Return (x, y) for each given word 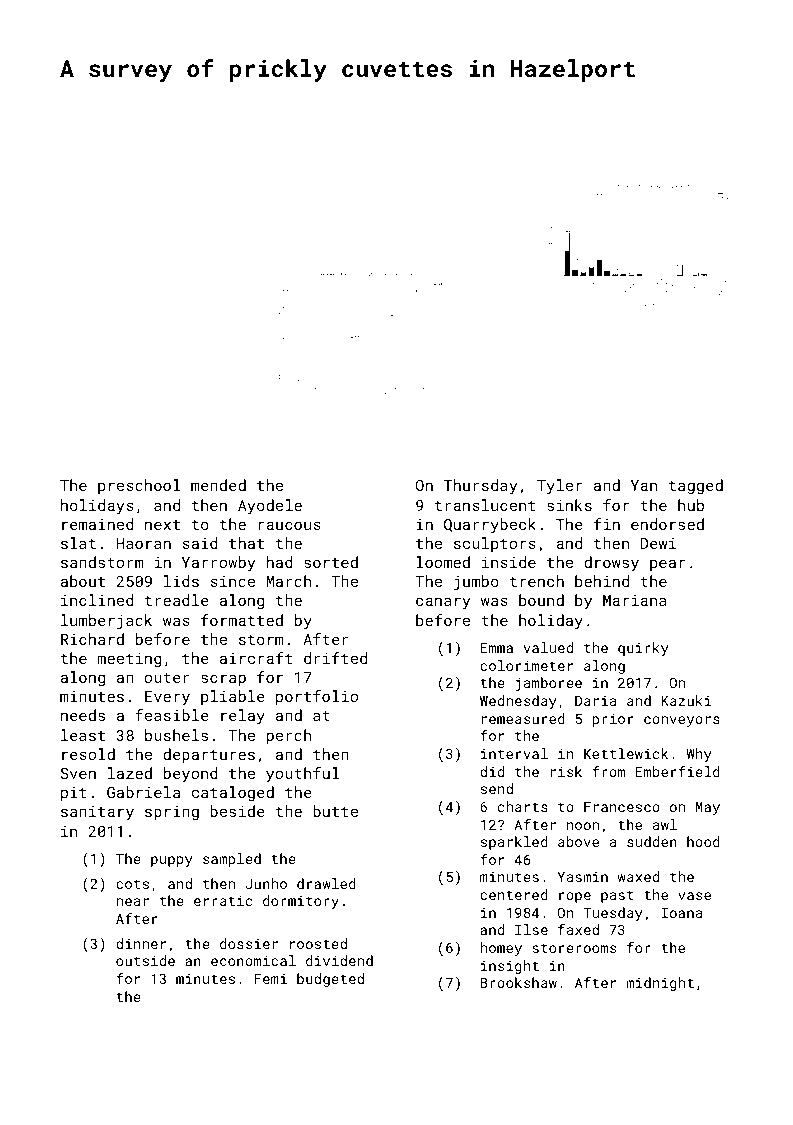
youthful (303, 775)
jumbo (476, 583)
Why (699, 755)
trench (537, 581)
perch (289, 736)
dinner (141, 943)
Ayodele (270, 507)
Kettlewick (626, 753)
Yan (644, 485)
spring (172, 813)
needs (83, 715)
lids (181, 581)
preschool (139, 486)
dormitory (301, 902)
